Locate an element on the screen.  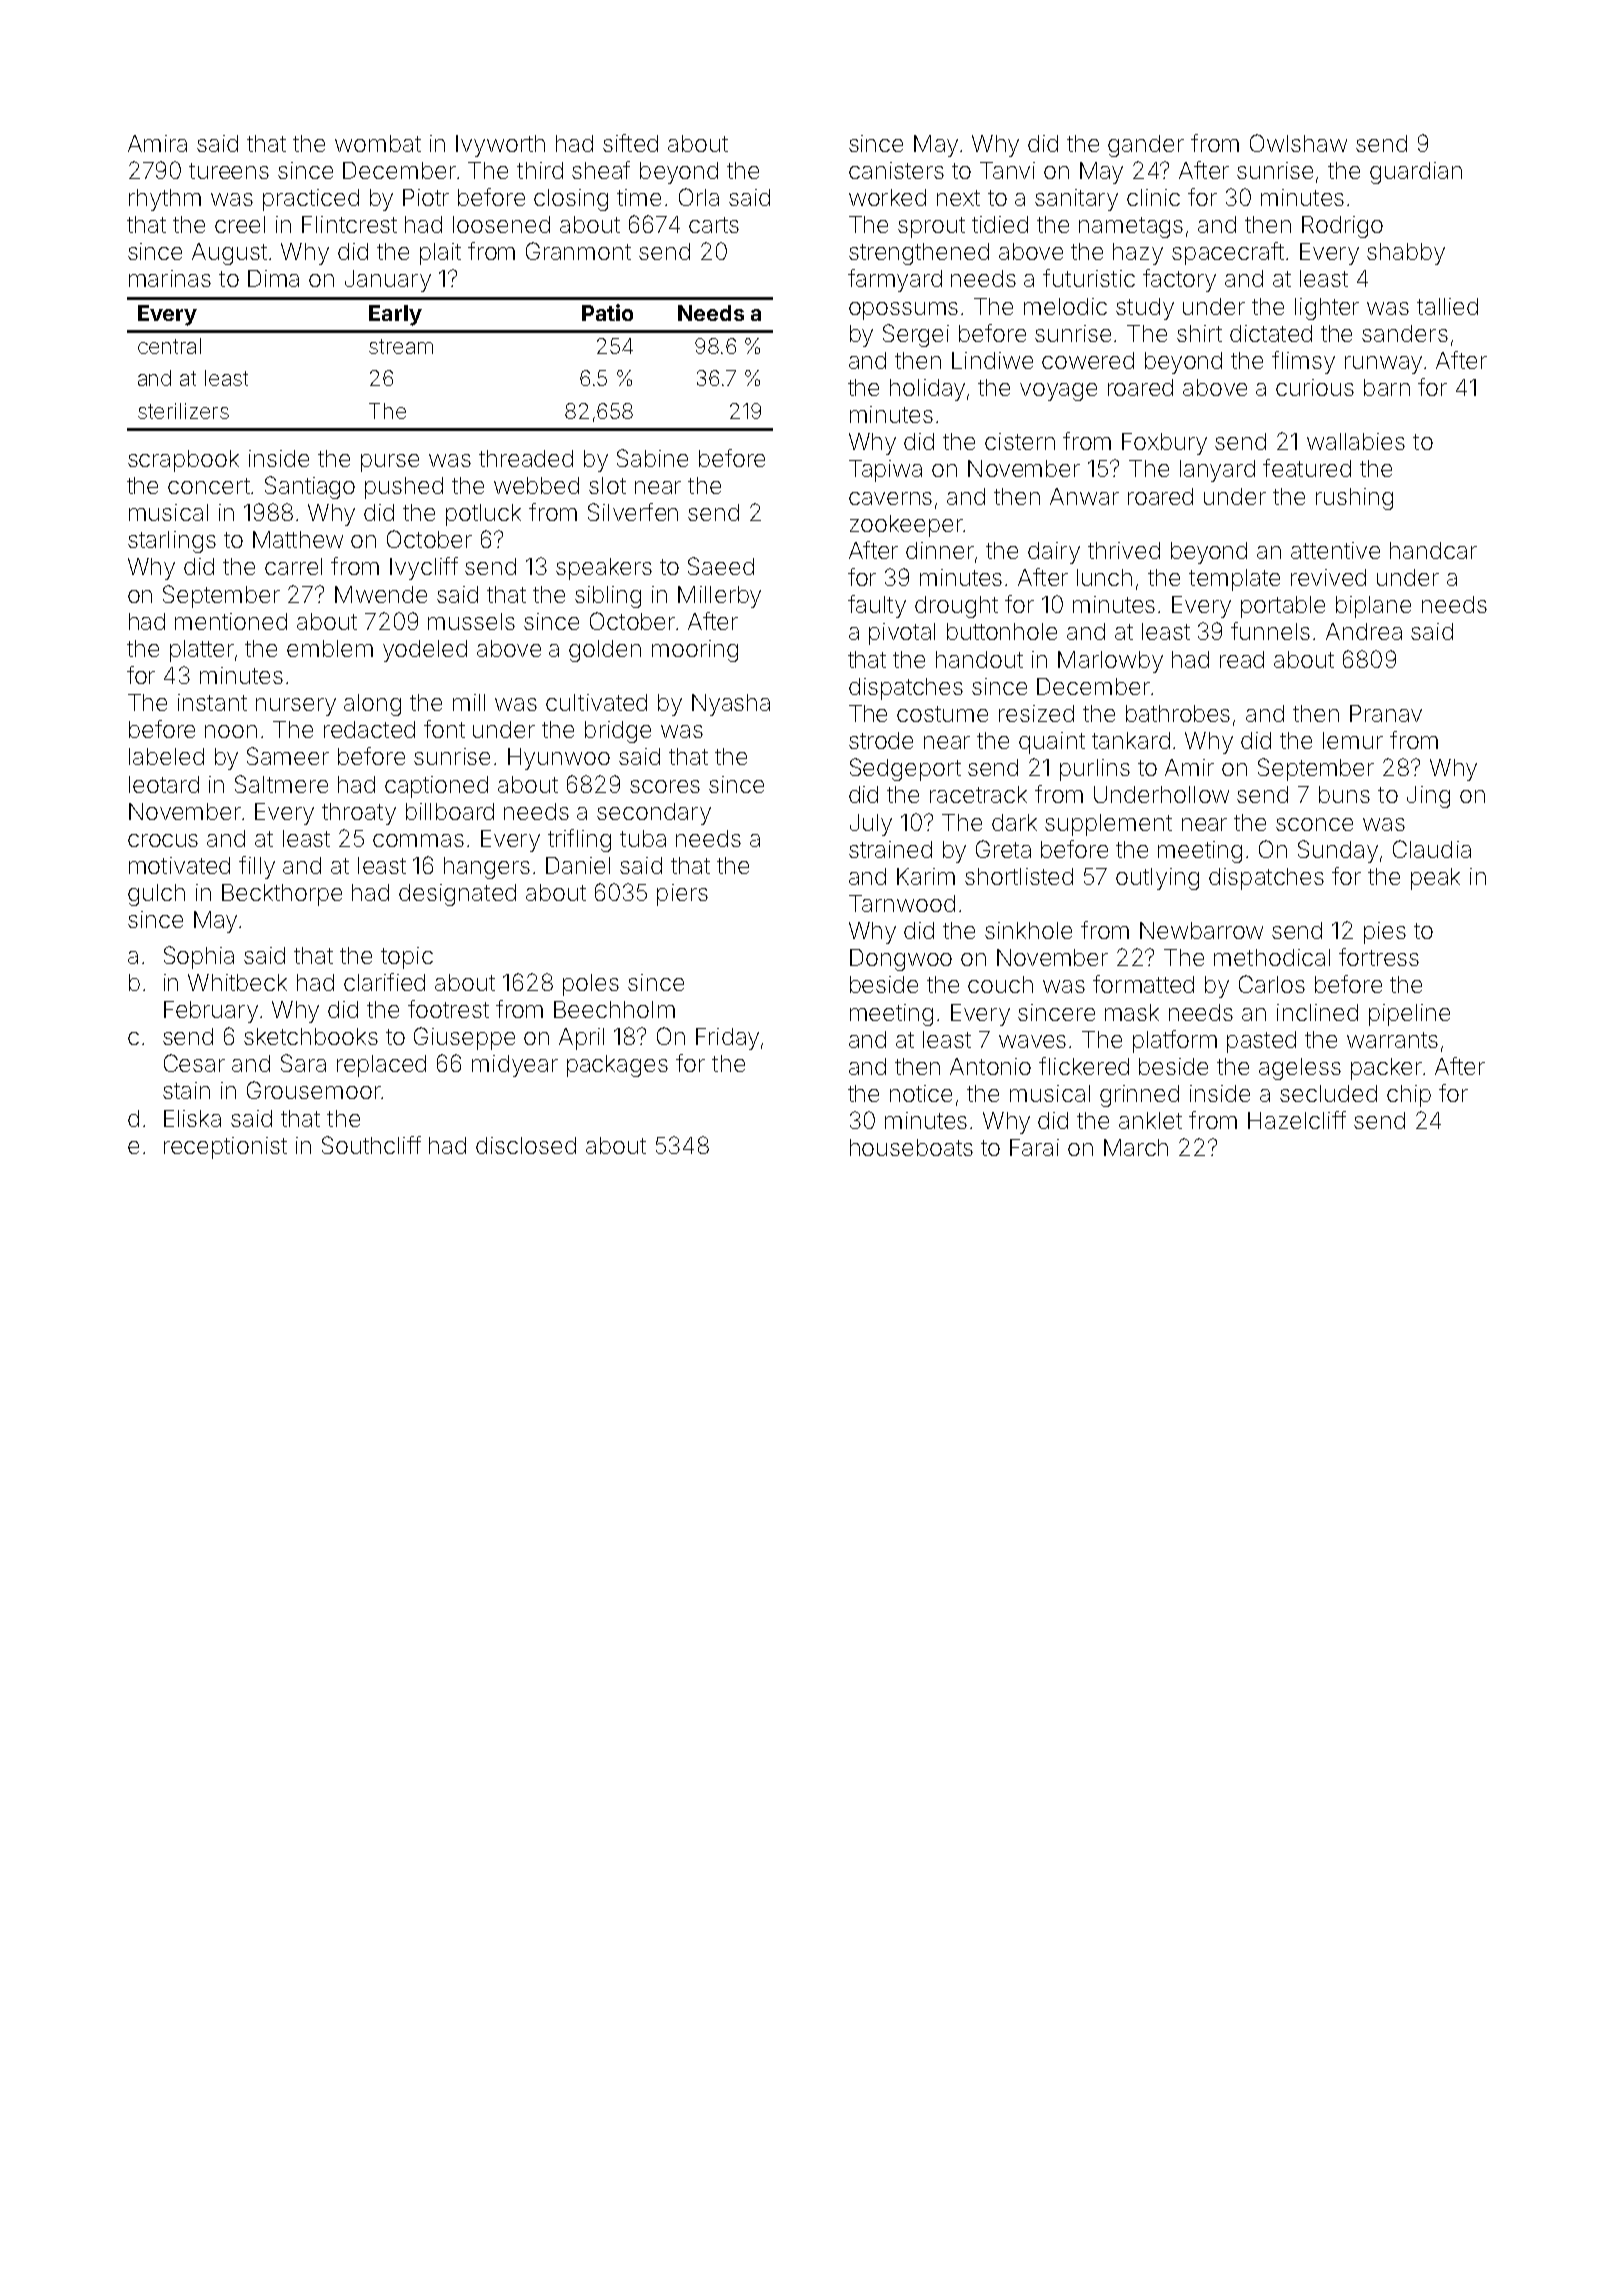
noon is located at coordinates (231, 731).
